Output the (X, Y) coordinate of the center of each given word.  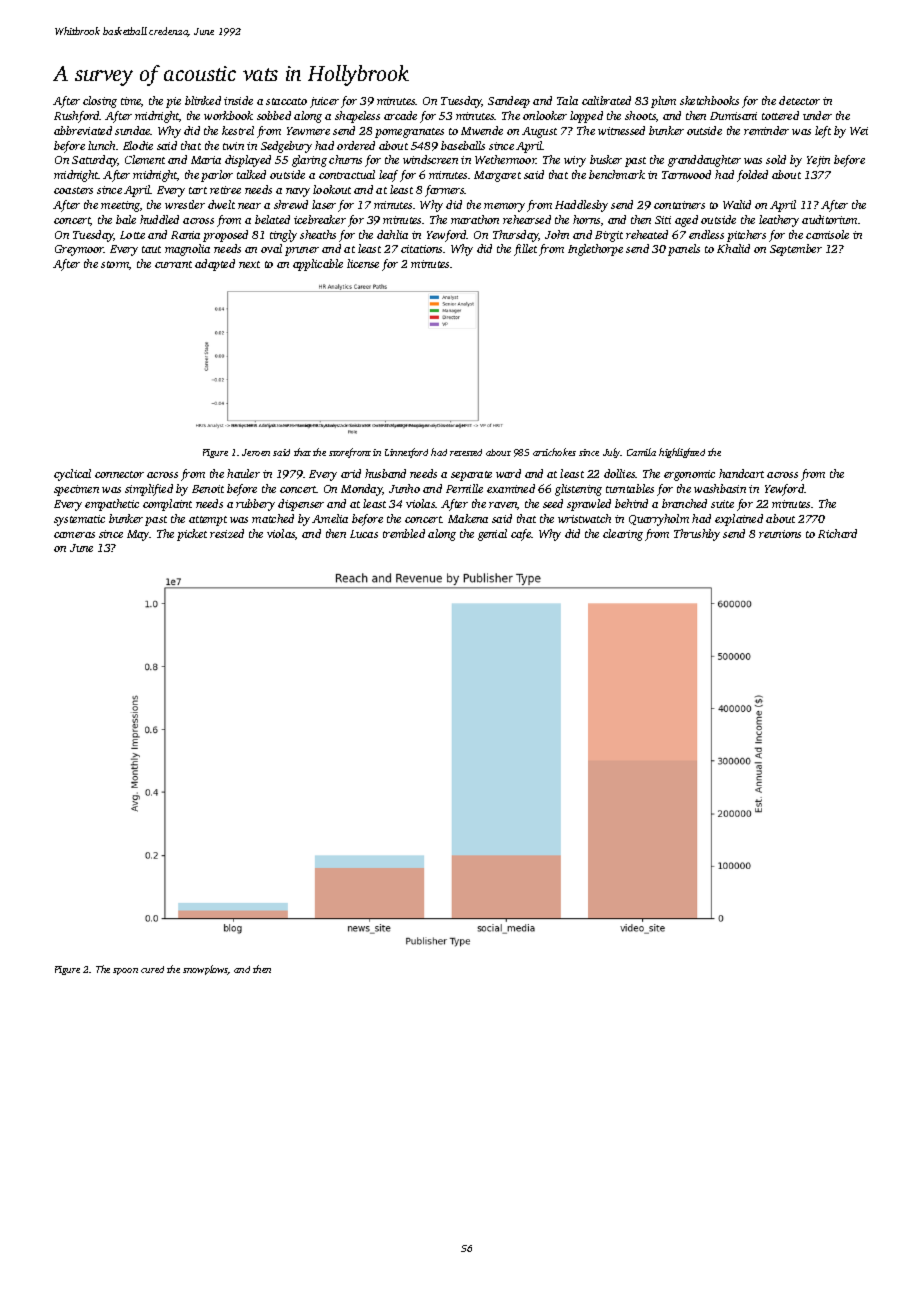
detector (799, 100)
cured (152, 969)
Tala (567, 100)
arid (351, 473)
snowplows (205, 970)
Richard (837, 533)
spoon (125, 971)
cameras (74, 535)
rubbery (255, 505)
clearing (623, 535)
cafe (521, 535)
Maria (206, 160)
